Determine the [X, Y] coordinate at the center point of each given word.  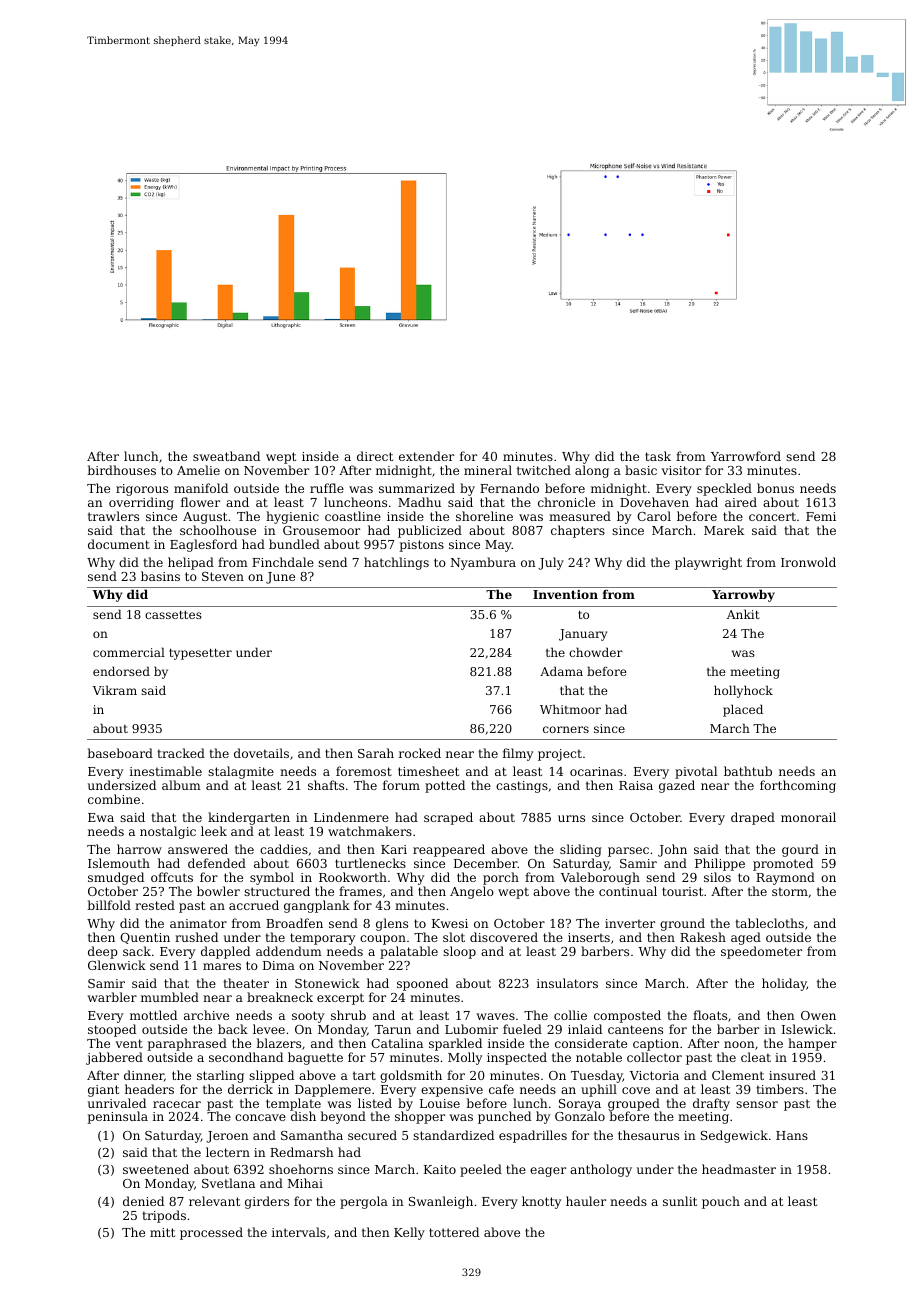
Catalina [397, 1043]
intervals [299, 1232]
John [672, 850]
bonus [775, 488]
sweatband [226, 456]
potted [445, 786]
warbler [112, 997]
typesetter [200, 654]
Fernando [509, 488]
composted [627, 1016]
